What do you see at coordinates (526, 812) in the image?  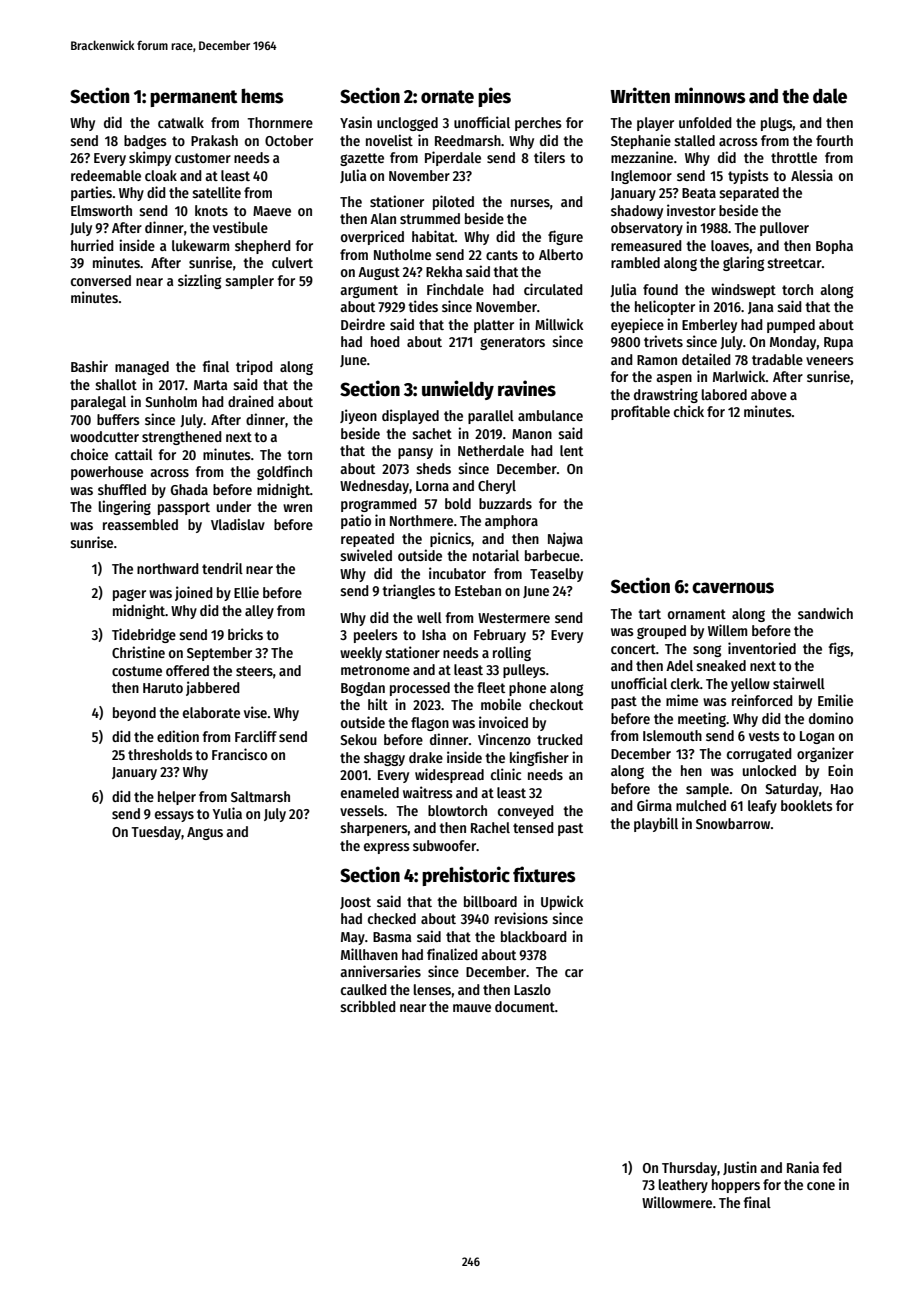 I see `conveyed` at bounding box center [526, 812].
